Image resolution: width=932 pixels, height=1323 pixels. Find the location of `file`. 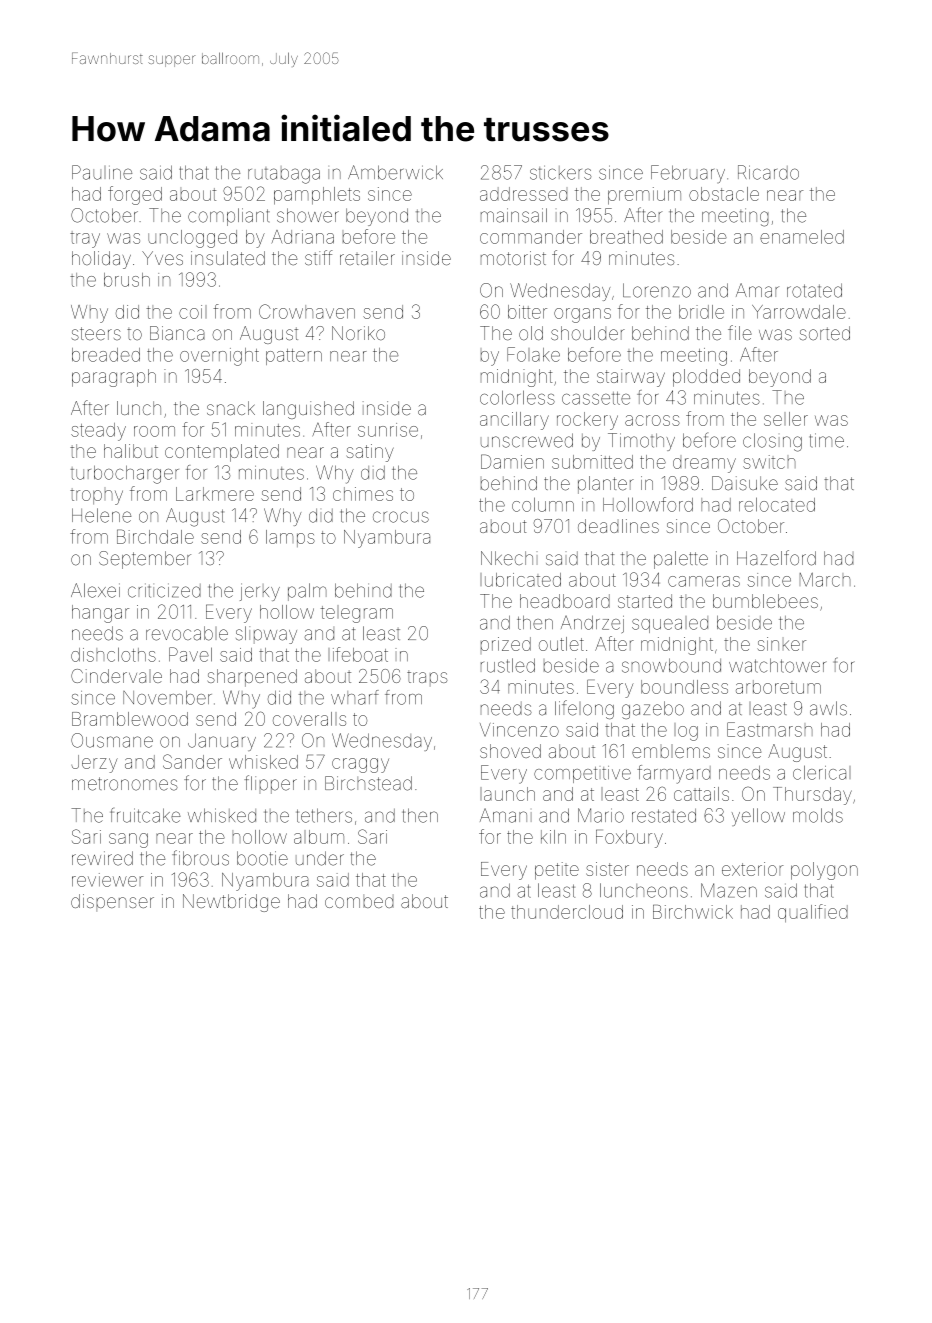

file is located at coordinates (740, 333).
